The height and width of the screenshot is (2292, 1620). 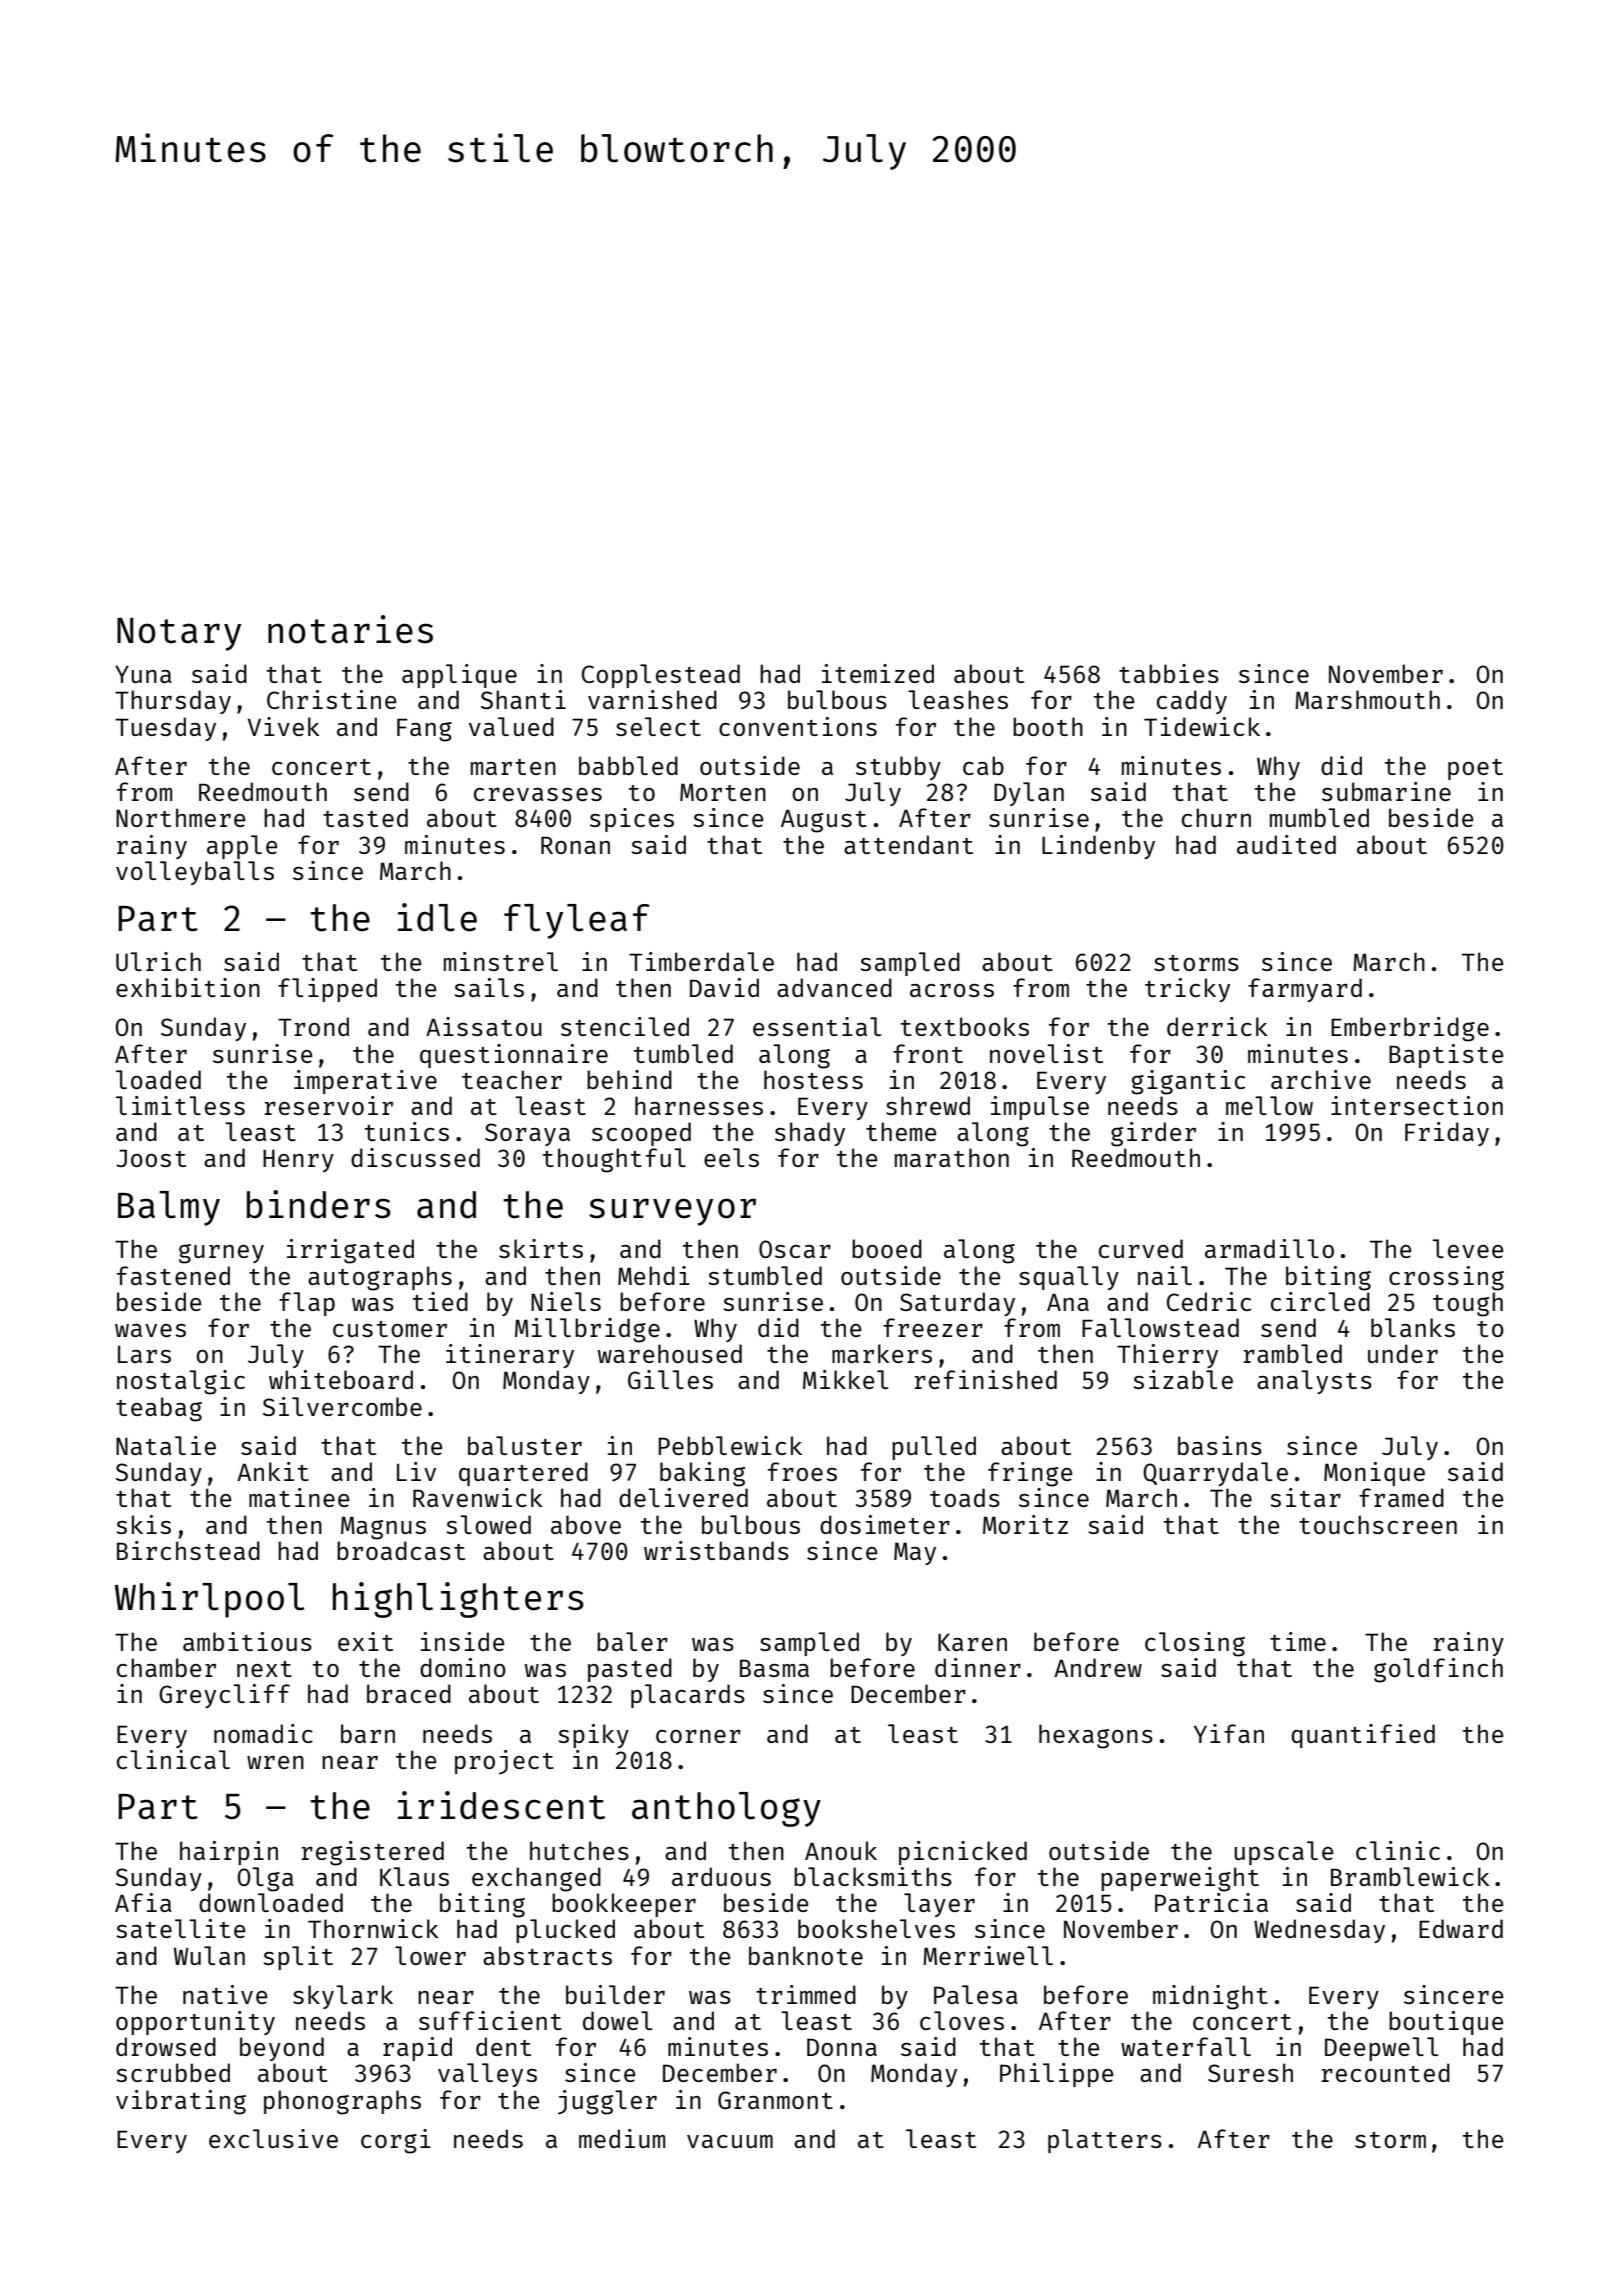 What do you see at coordinates (1105, 2141) in the screenshot?
I see `platters` at bounding box center [1105, 2141].
